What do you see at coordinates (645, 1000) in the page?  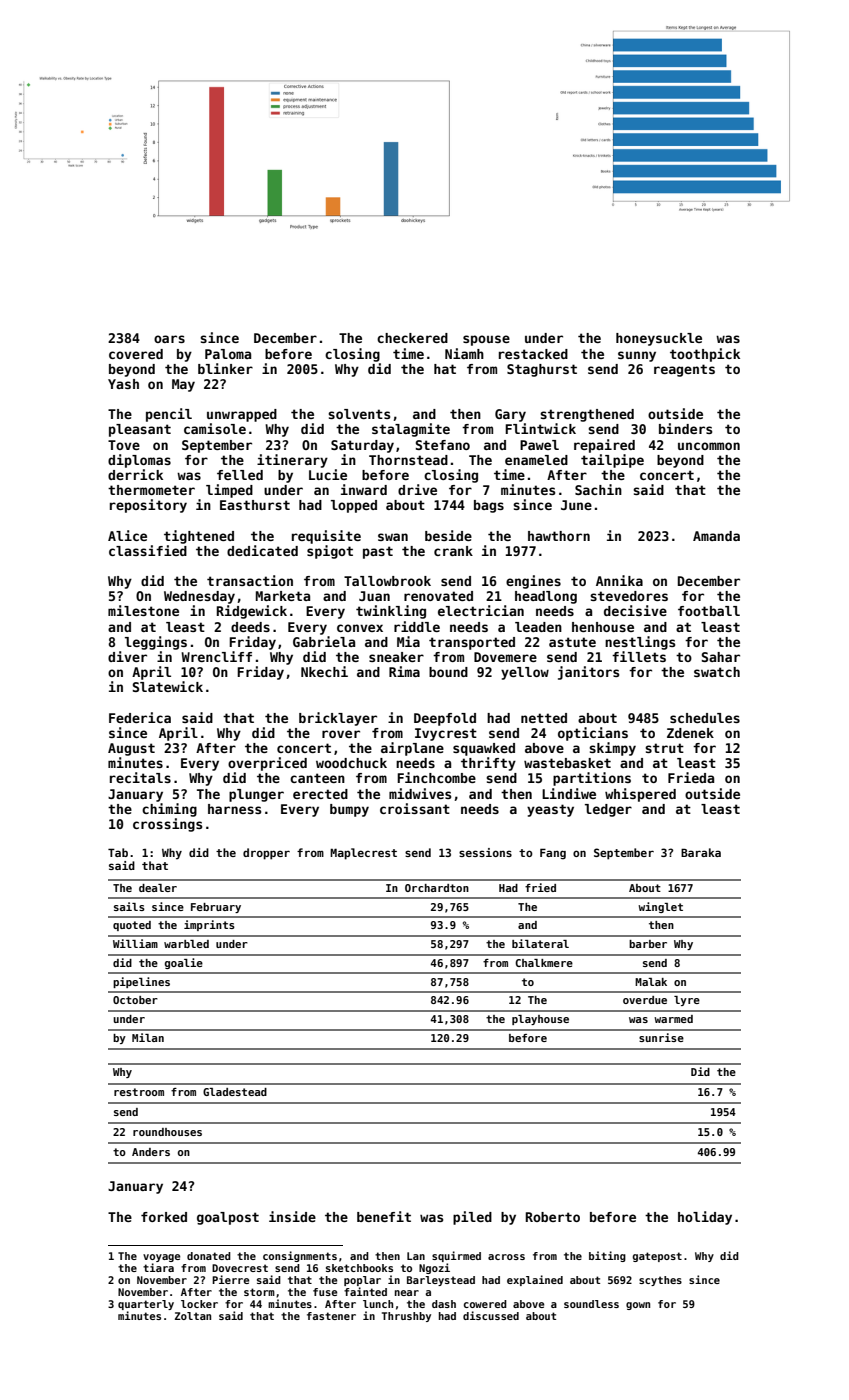 I see `overdue` at bounding box center [645, 1000].
